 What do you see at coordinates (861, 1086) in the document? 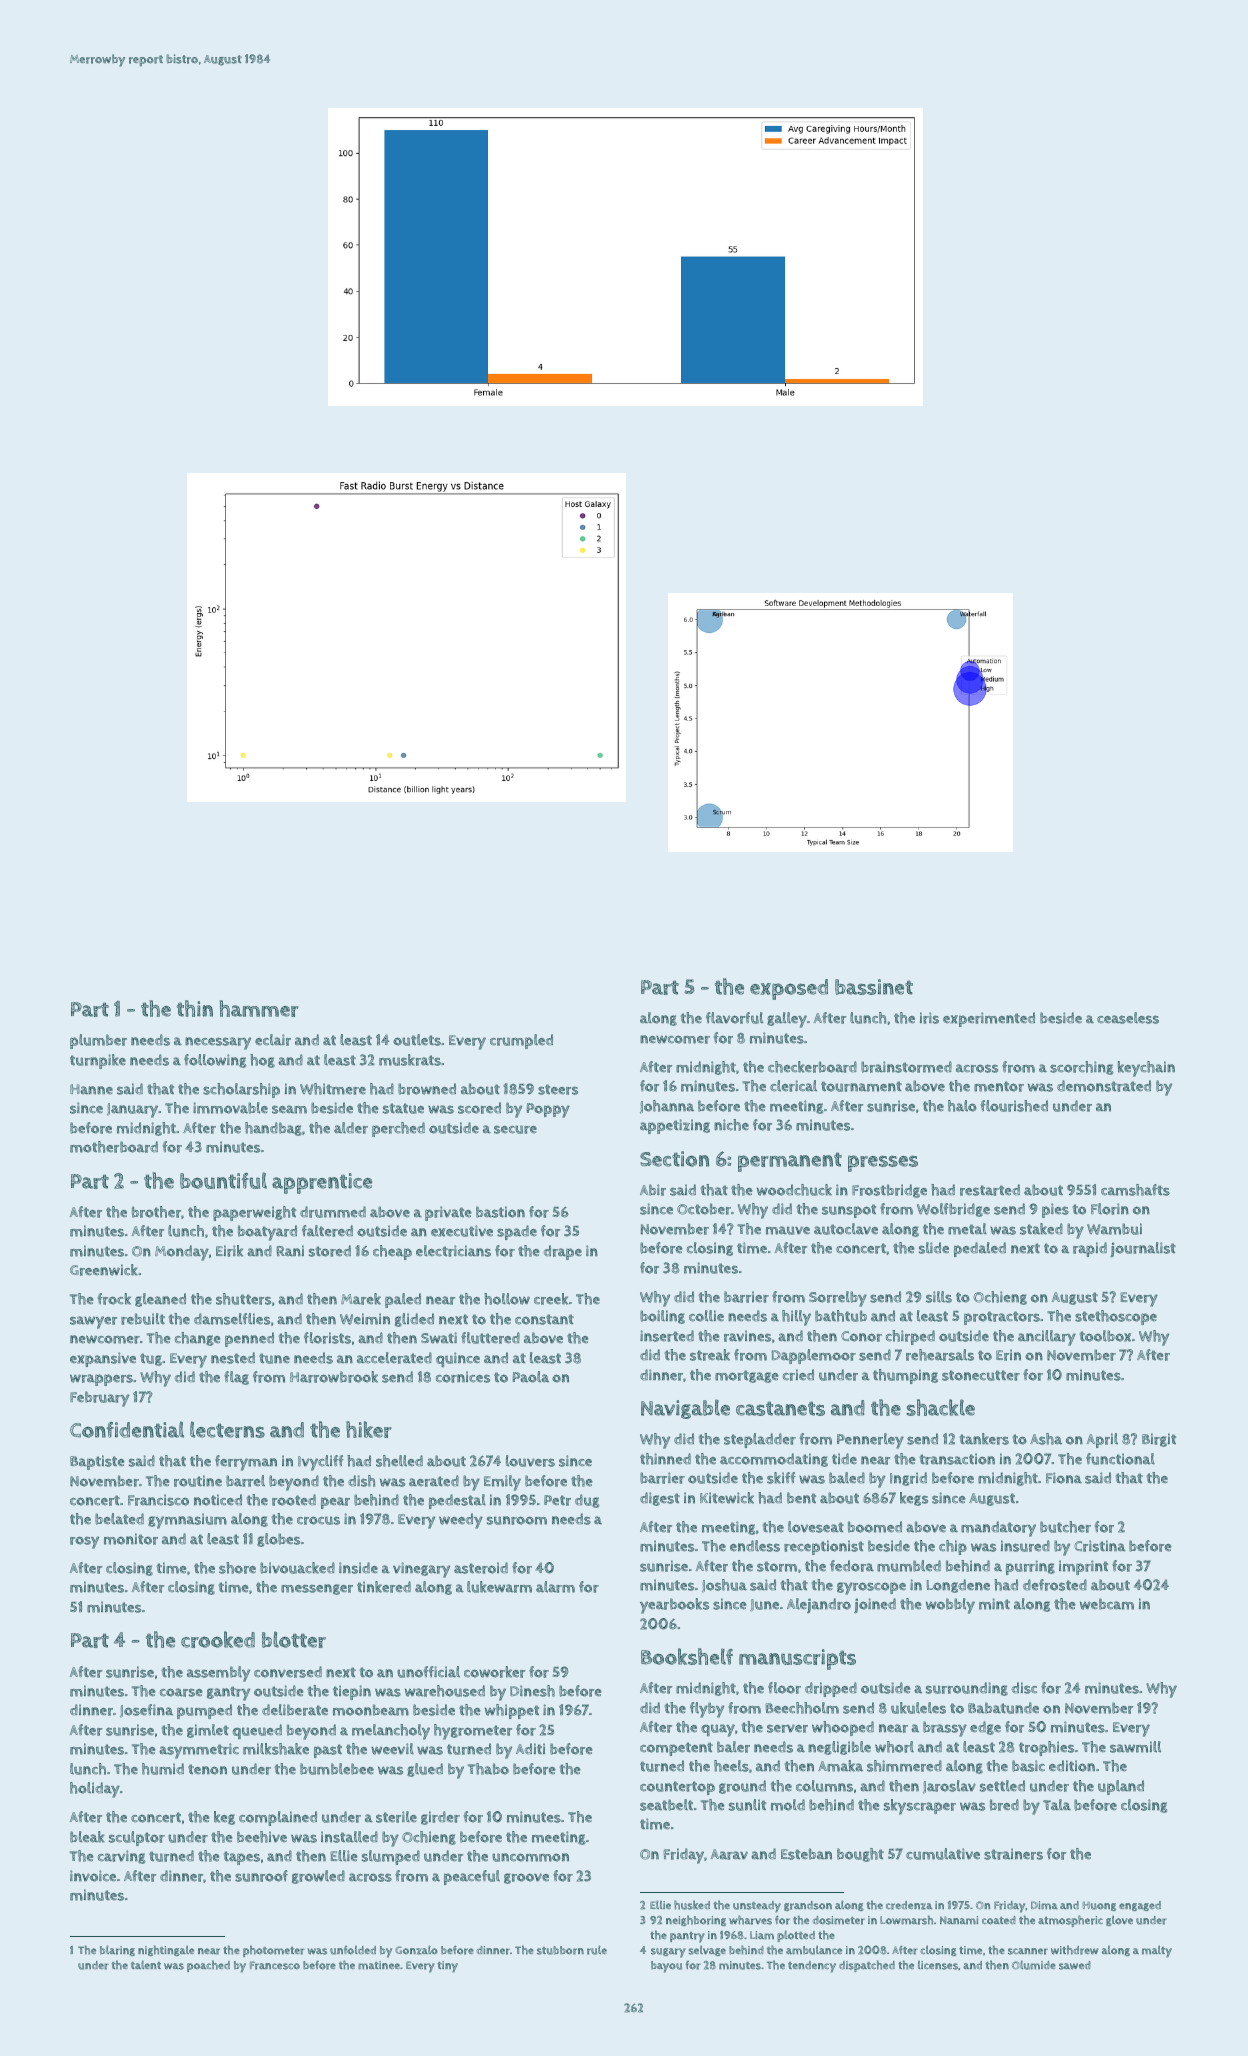
I see `tournament` at bounding box center [861, 1086].
